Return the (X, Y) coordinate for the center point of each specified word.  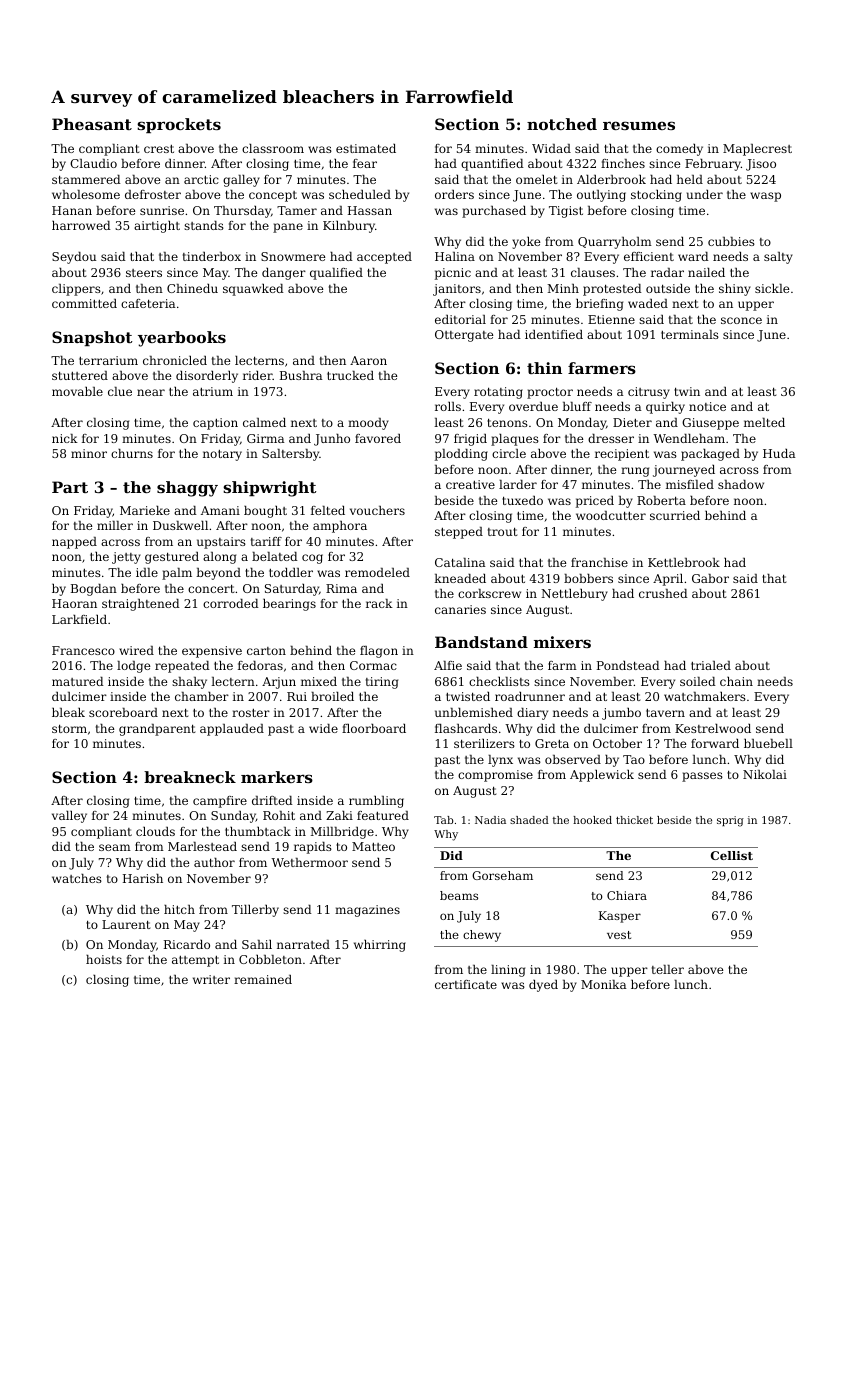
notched (562, 124)
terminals (690, 334)
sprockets (179, 125)
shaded (529, 820)
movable (77, 391)
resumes (639, 125)
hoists (104, 959)
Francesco (83, 650)
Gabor (710, 578)
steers (144, 273)
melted (764, 422)
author (214, 862)
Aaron (368, 360)
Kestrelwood (713, 728)
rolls (448, 406)
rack (379, 603)
